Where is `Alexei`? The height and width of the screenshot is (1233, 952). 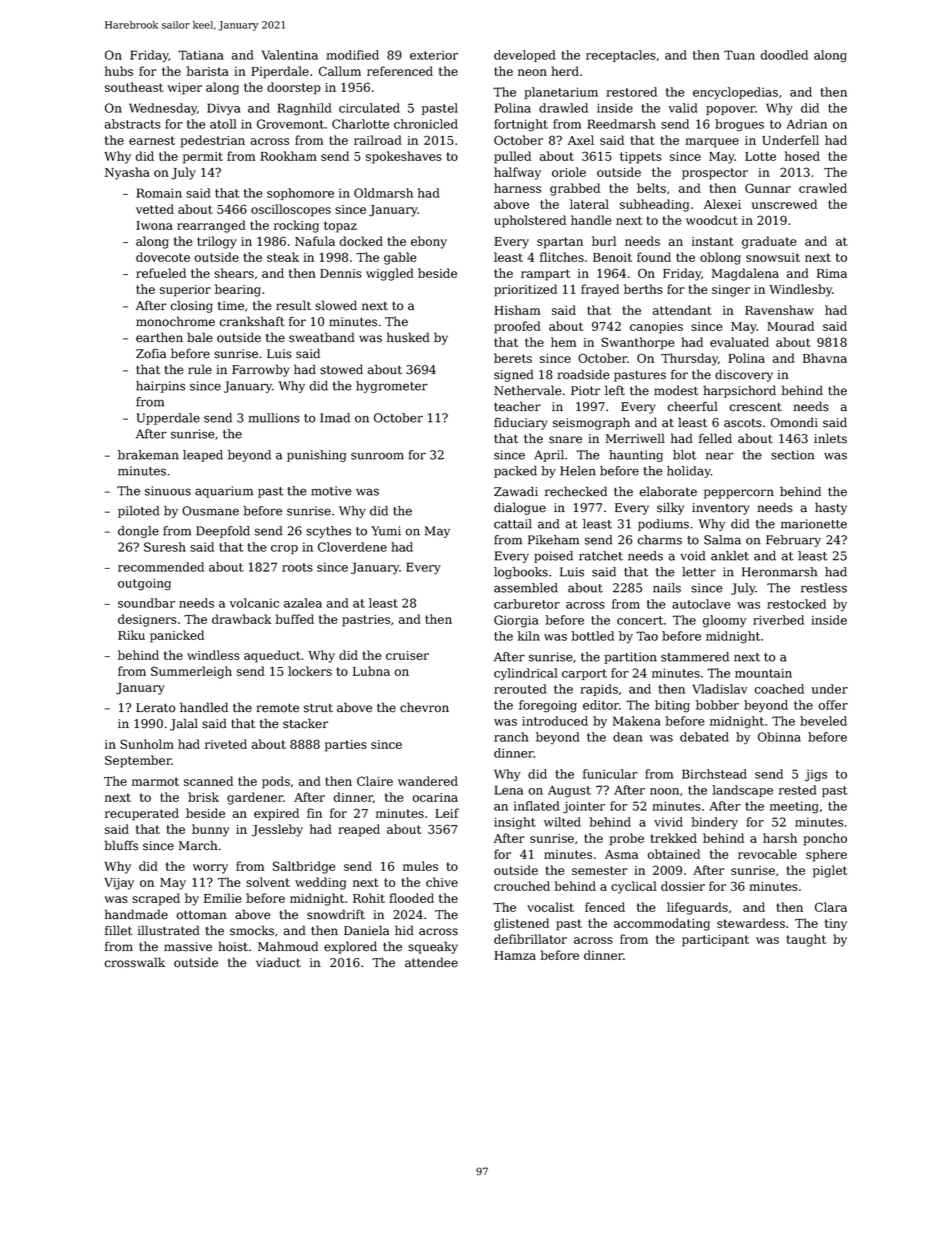
Alexei is located at coordinates (722, 204).
